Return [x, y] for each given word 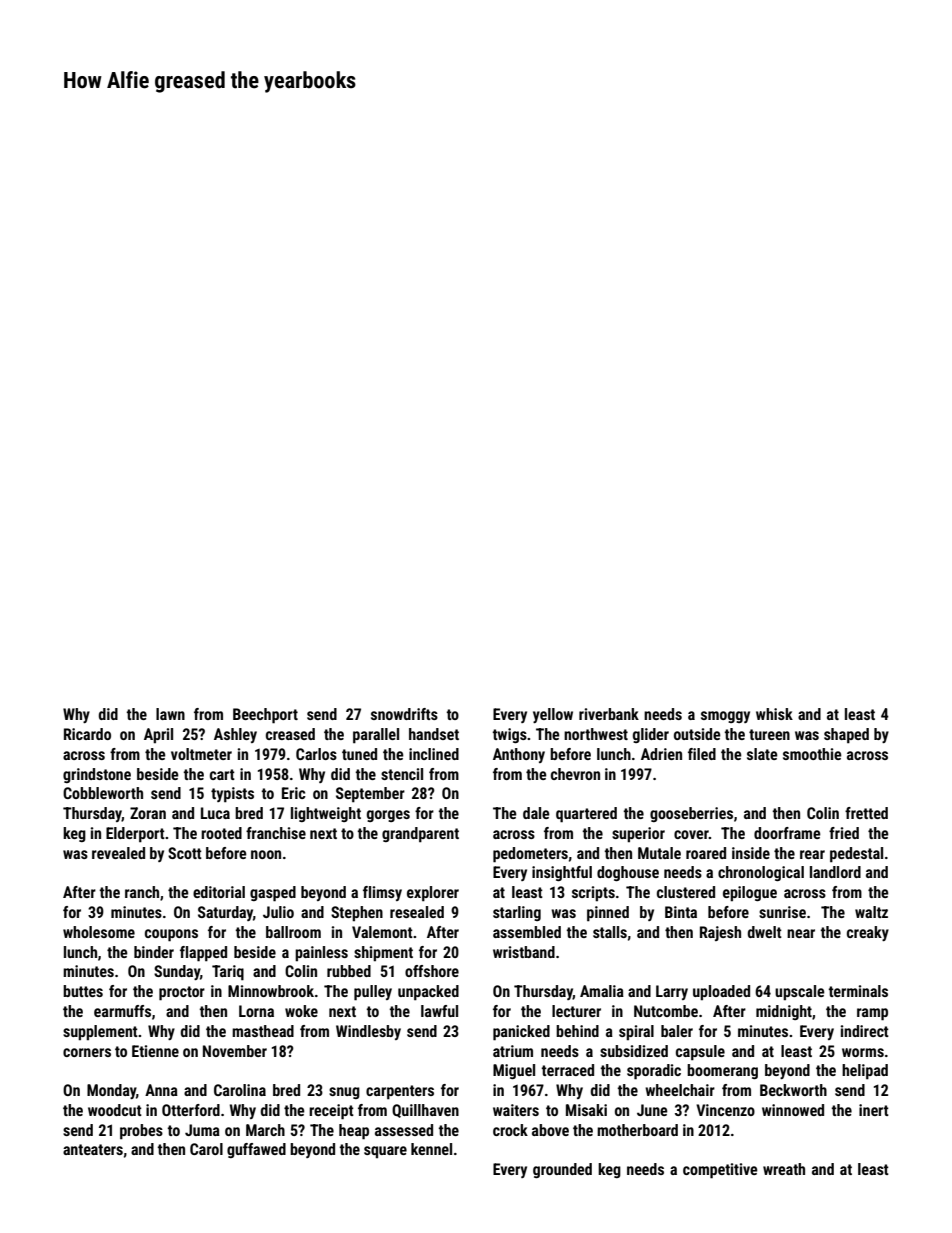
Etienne [155, 1051]
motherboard [637, 1130]
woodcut [115, 1110]
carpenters [400, 1092]
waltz [871, 912]
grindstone [97, 775]
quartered [586, 815]
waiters [516, 1110]
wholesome [99, 932]
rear [812, 854]
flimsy [382, 893]
